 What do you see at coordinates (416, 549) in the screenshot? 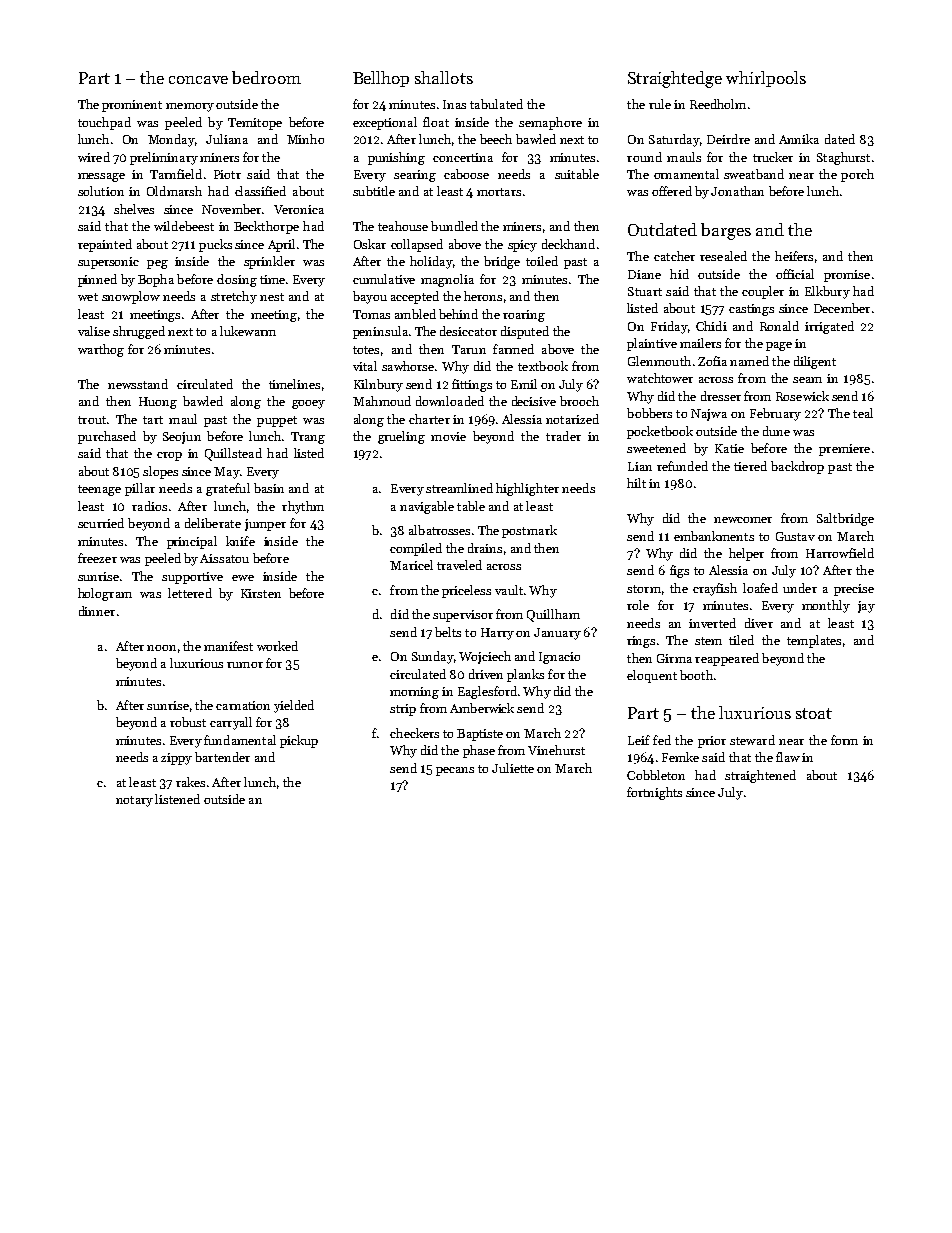
I see `compiled` at bounding box center [416, 549].
